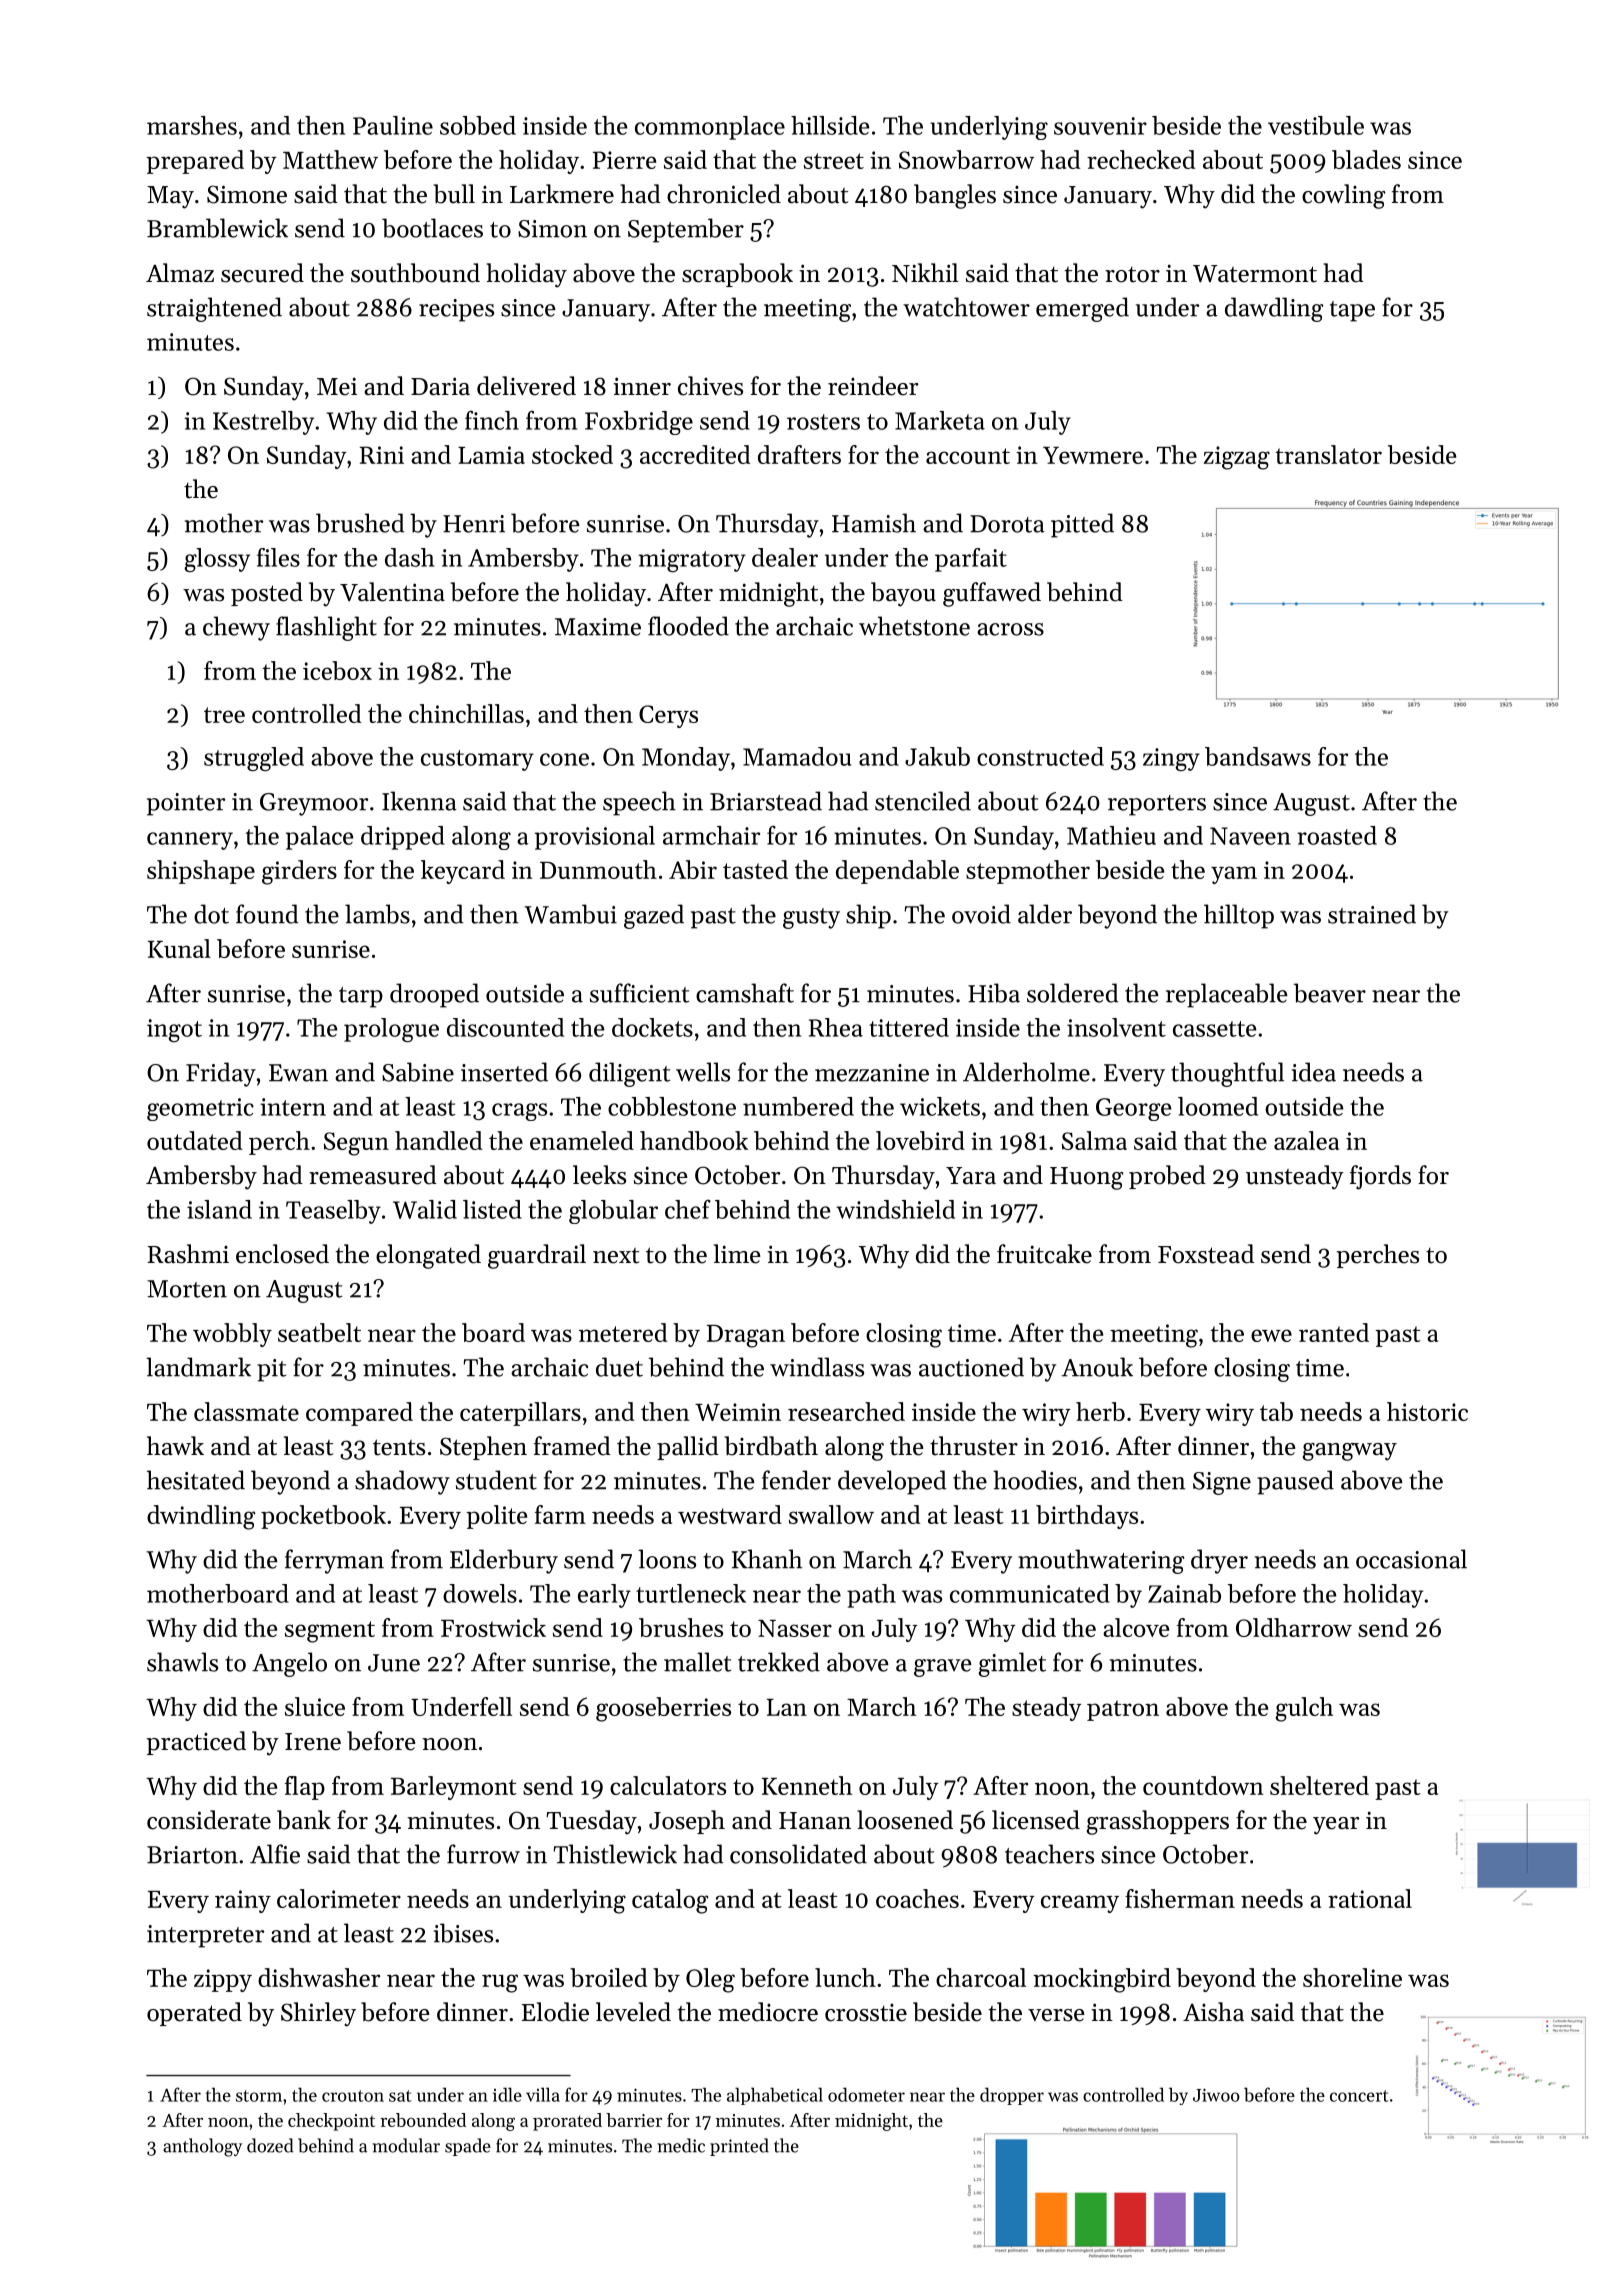  I want to click on printed, so click(739, 2147).
